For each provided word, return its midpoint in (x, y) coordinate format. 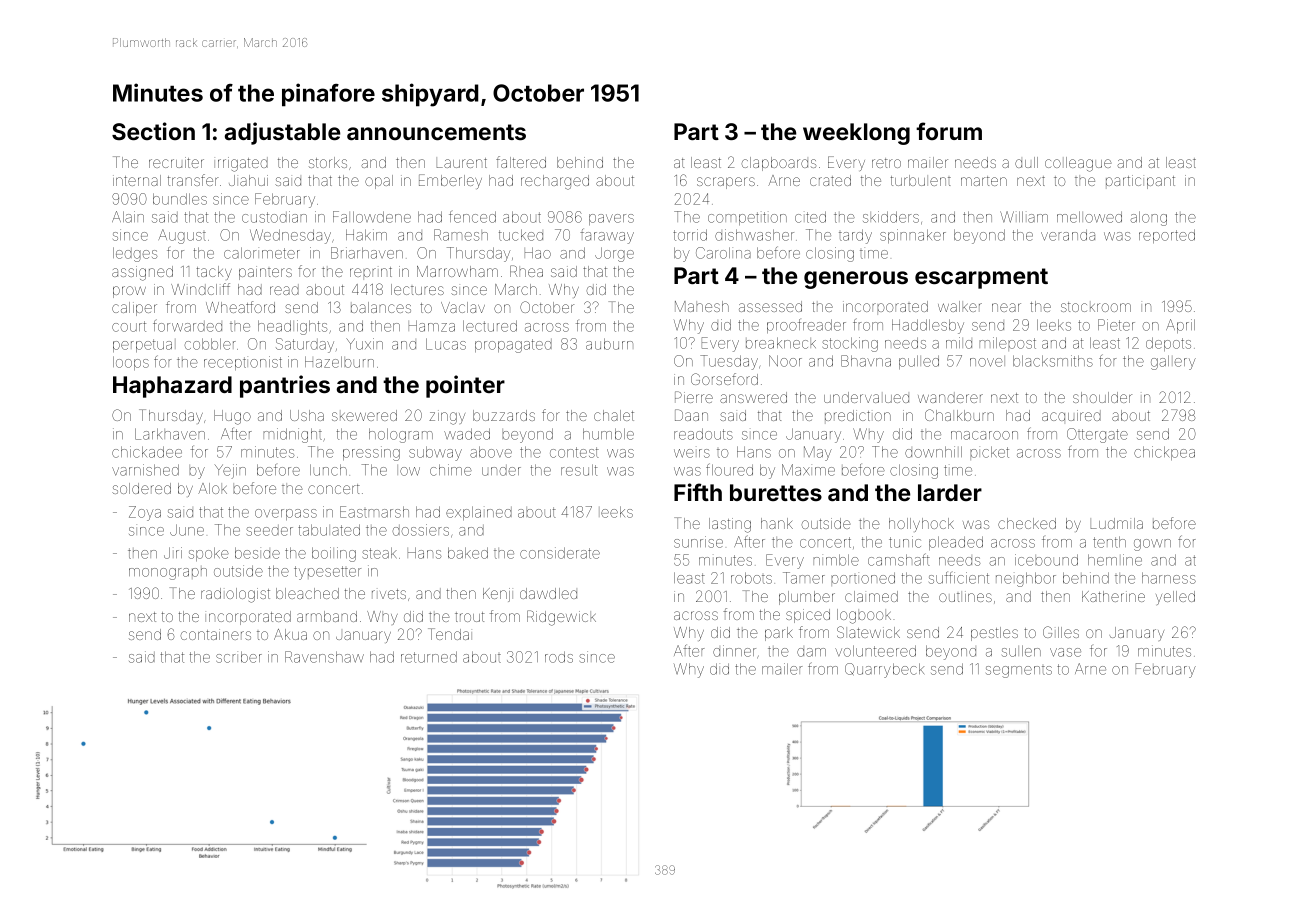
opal (379, 182)
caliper (134, 309)
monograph (168, 574)
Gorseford (724, 379)
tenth (1109, 542)
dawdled (548, 593)
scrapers (726, 183)
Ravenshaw (324, 657)
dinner (734, 651)
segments (1019, 672)
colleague (1078, 164)
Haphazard (172, 387)
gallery (1173, 362)
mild (959, 343)
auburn (609, 344)
